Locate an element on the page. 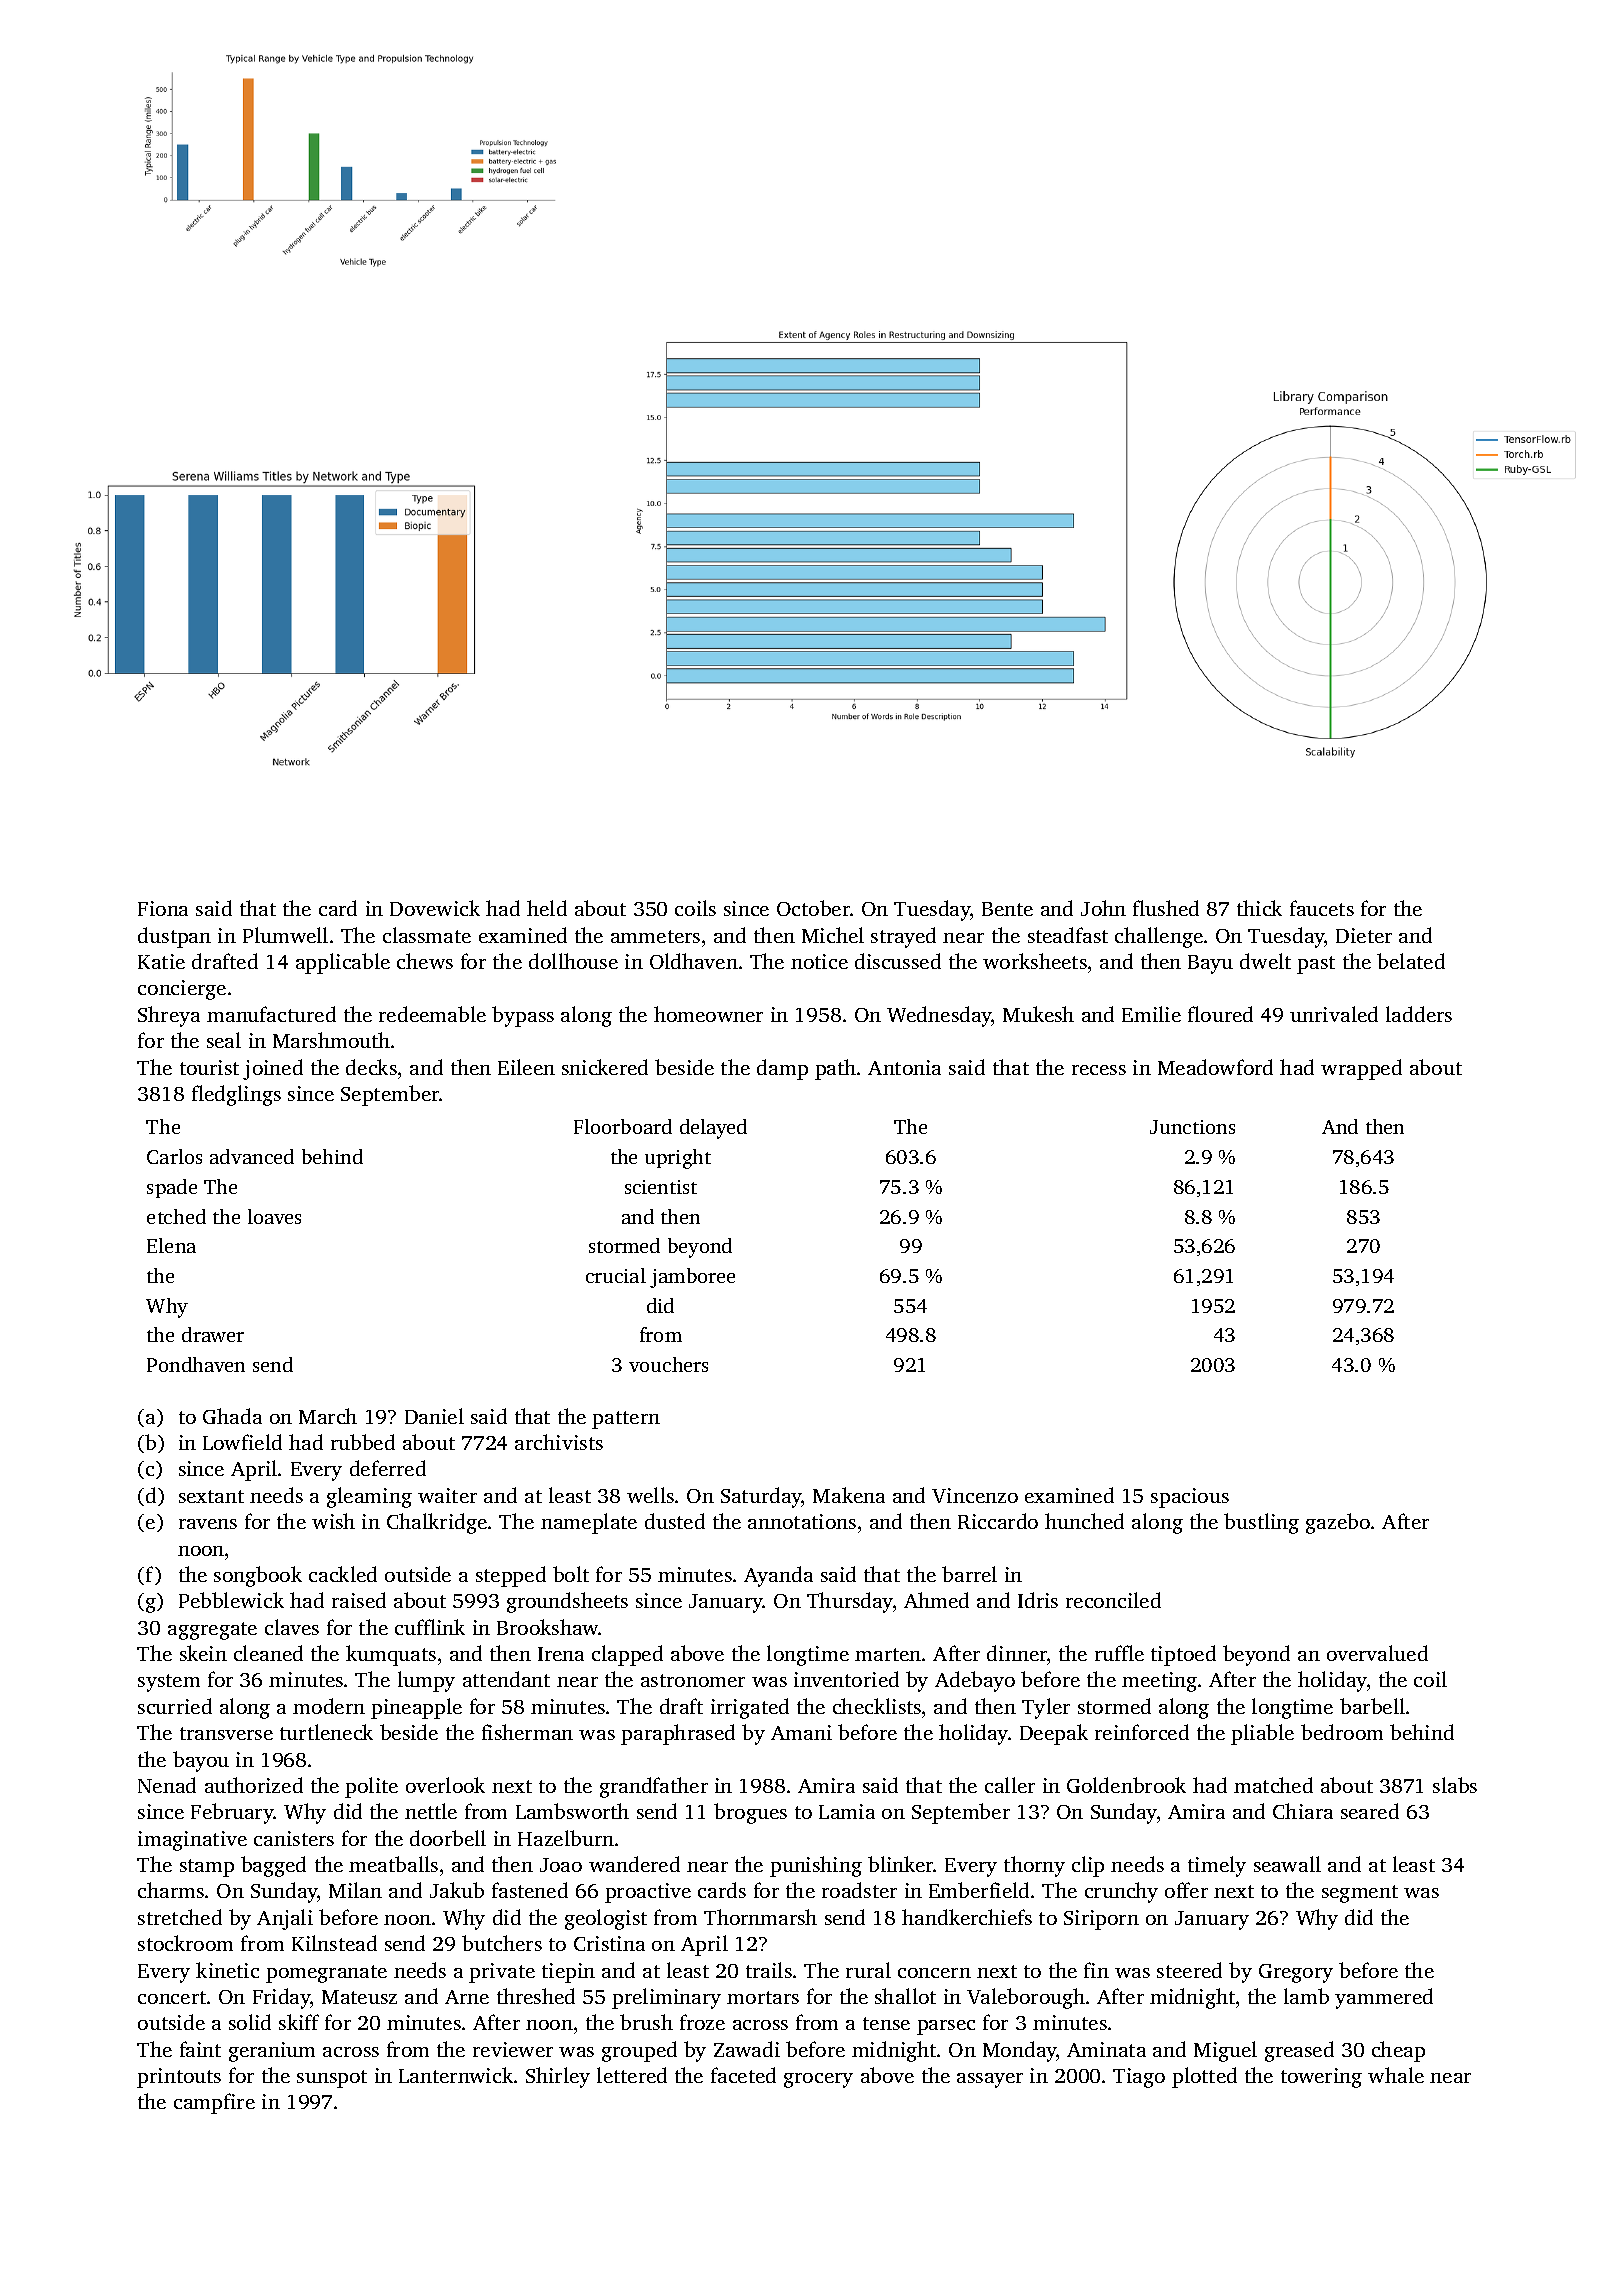 This image has height=2292, width=1620. Dovewick is located at coordinates (435, 908).
